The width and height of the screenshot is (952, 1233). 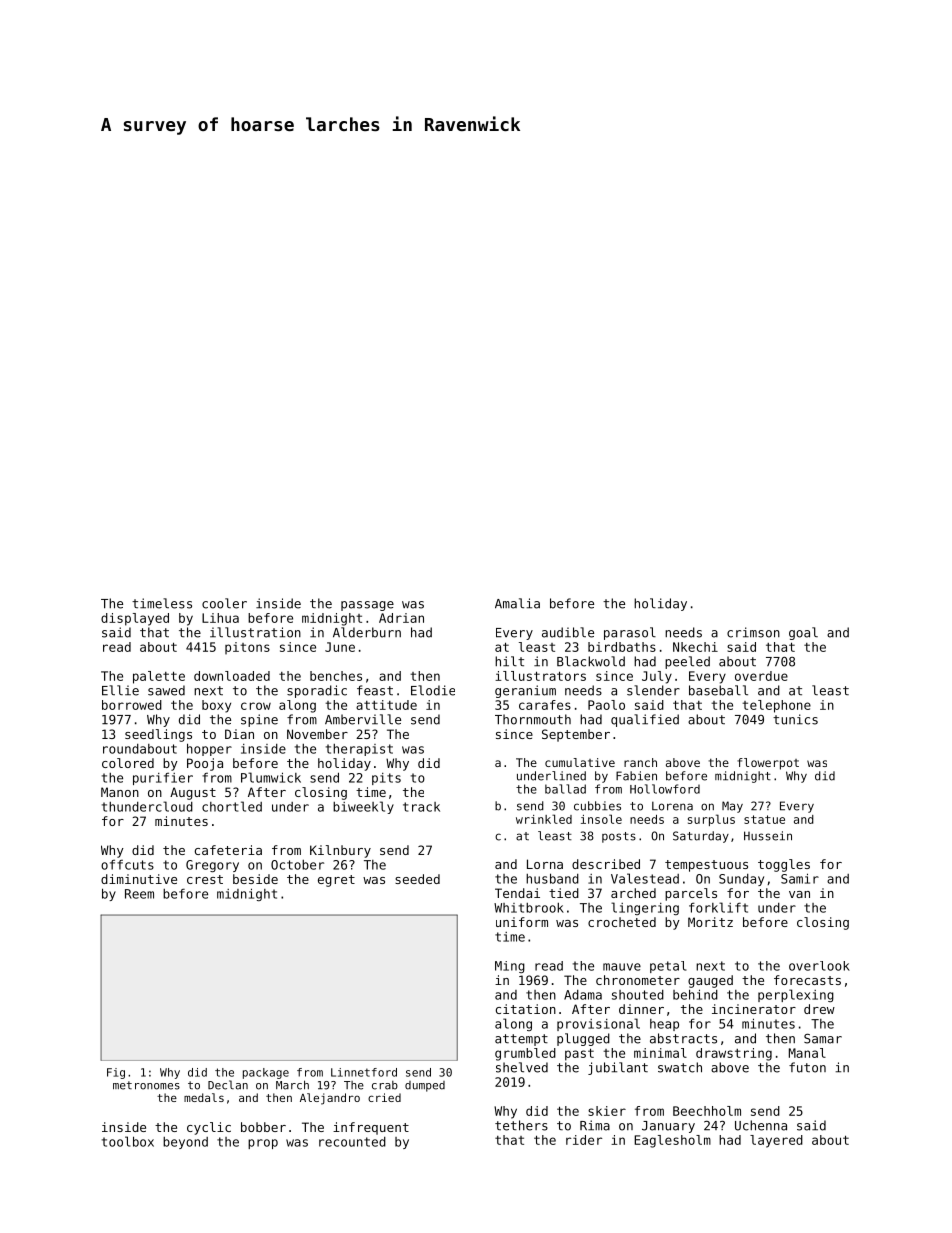 I want to click on passage, so click(x=367, y=606).
